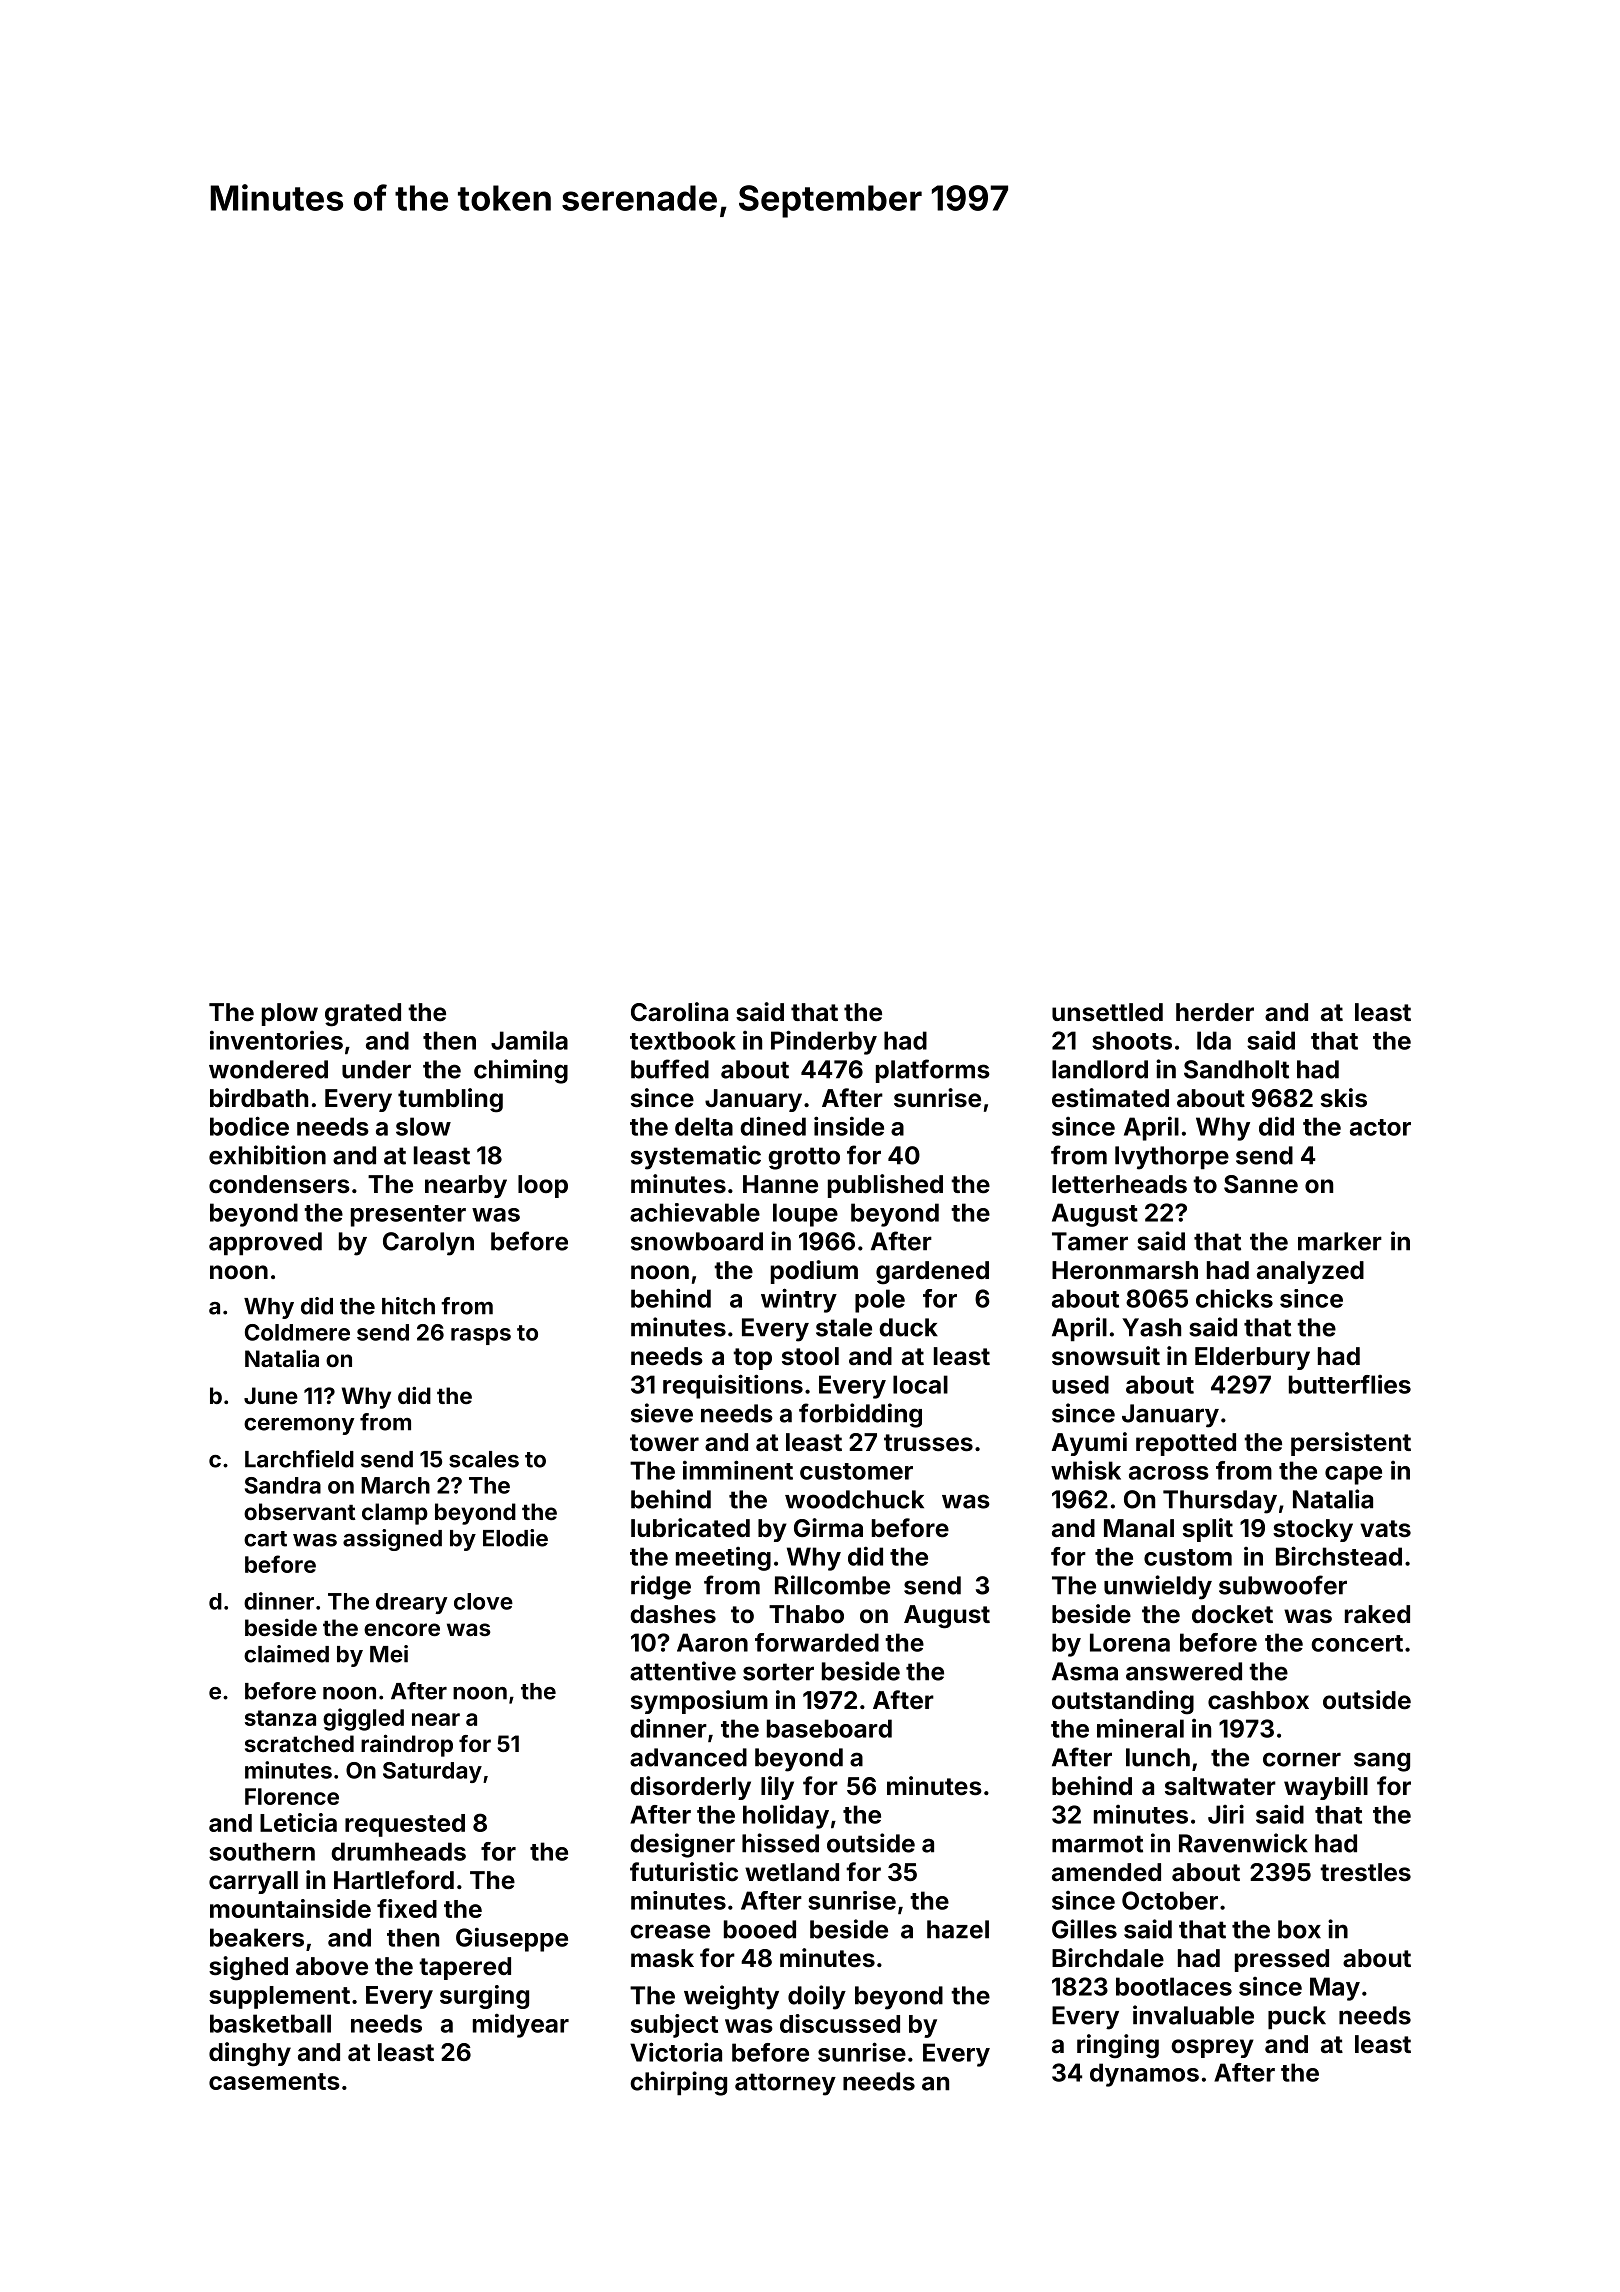 The height and width of the image is (2292, 1620). I want to click on Carolina, so click(679, 1012).
